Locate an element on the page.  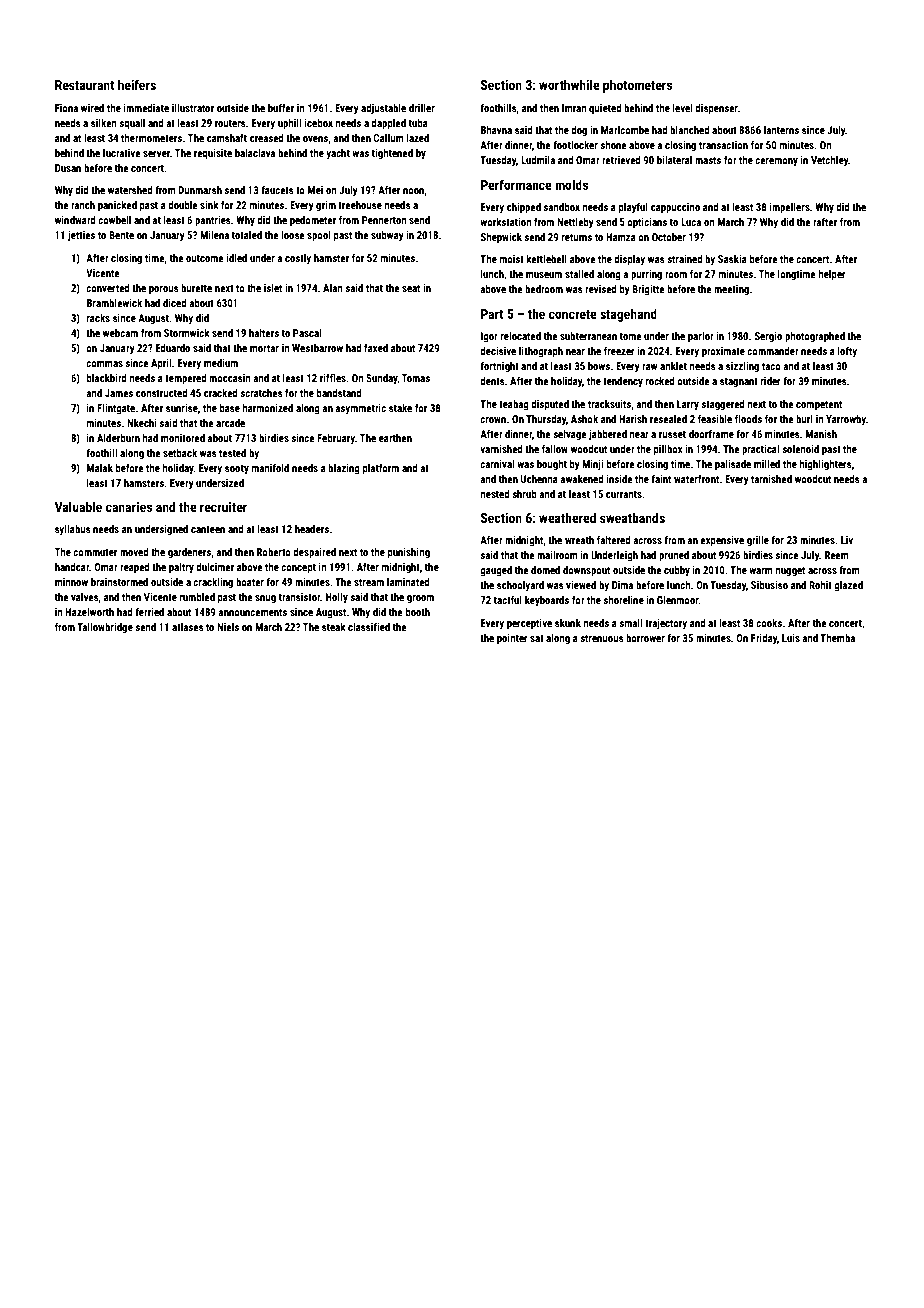
commuter is located at coordinates (95, 552).
